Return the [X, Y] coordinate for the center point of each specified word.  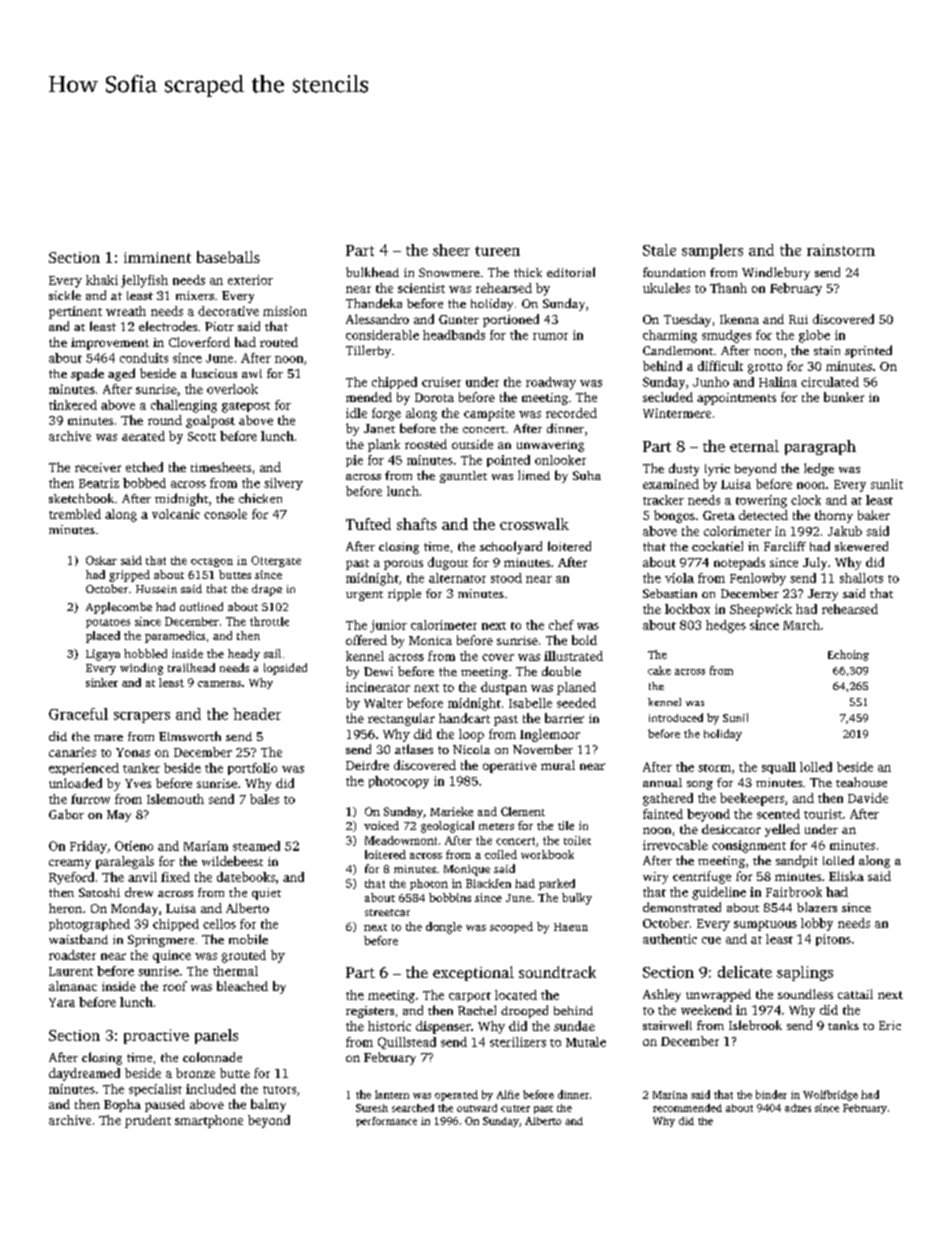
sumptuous [765, 925]
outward [477, 1108]
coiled [501, 854]
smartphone [209, 1121]
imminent [157, 257]
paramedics [175, 637]
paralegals [125, 862]
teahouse [861, 782]
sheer [451, 250]
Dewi [378, 671]
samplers [712, 251]
